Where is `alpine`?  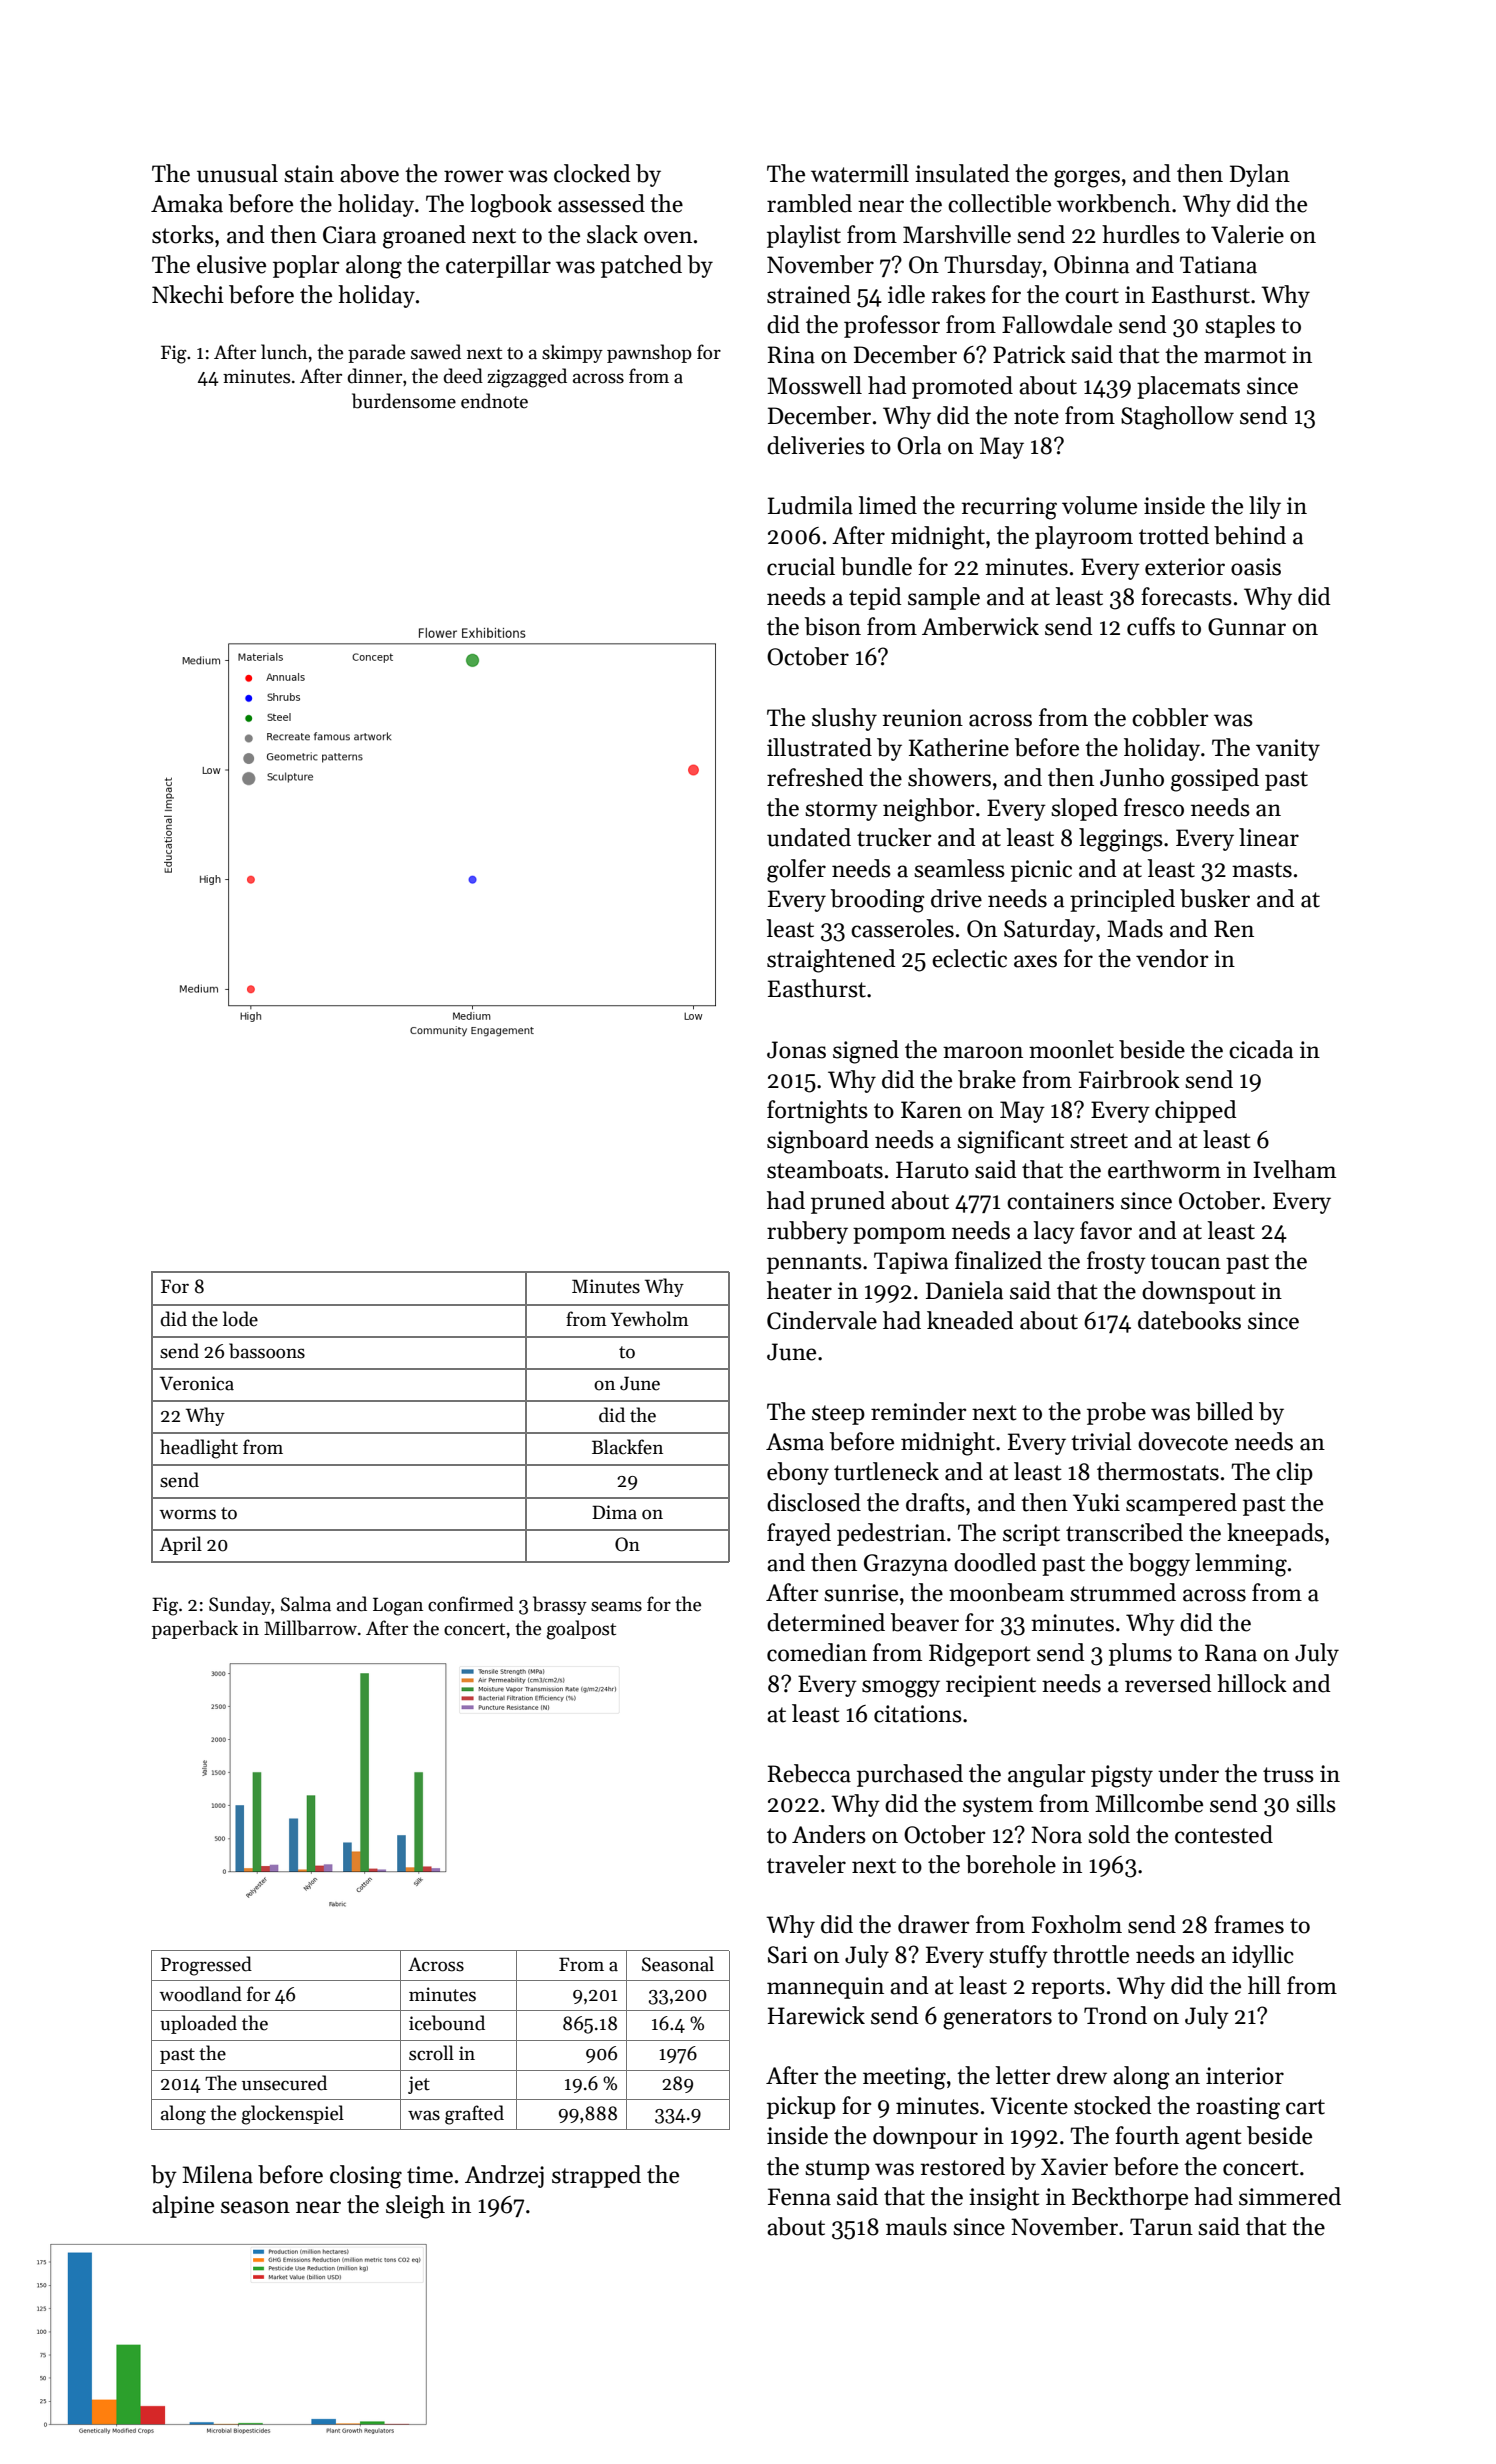
alpine is located at coordinates (183, 2206).
